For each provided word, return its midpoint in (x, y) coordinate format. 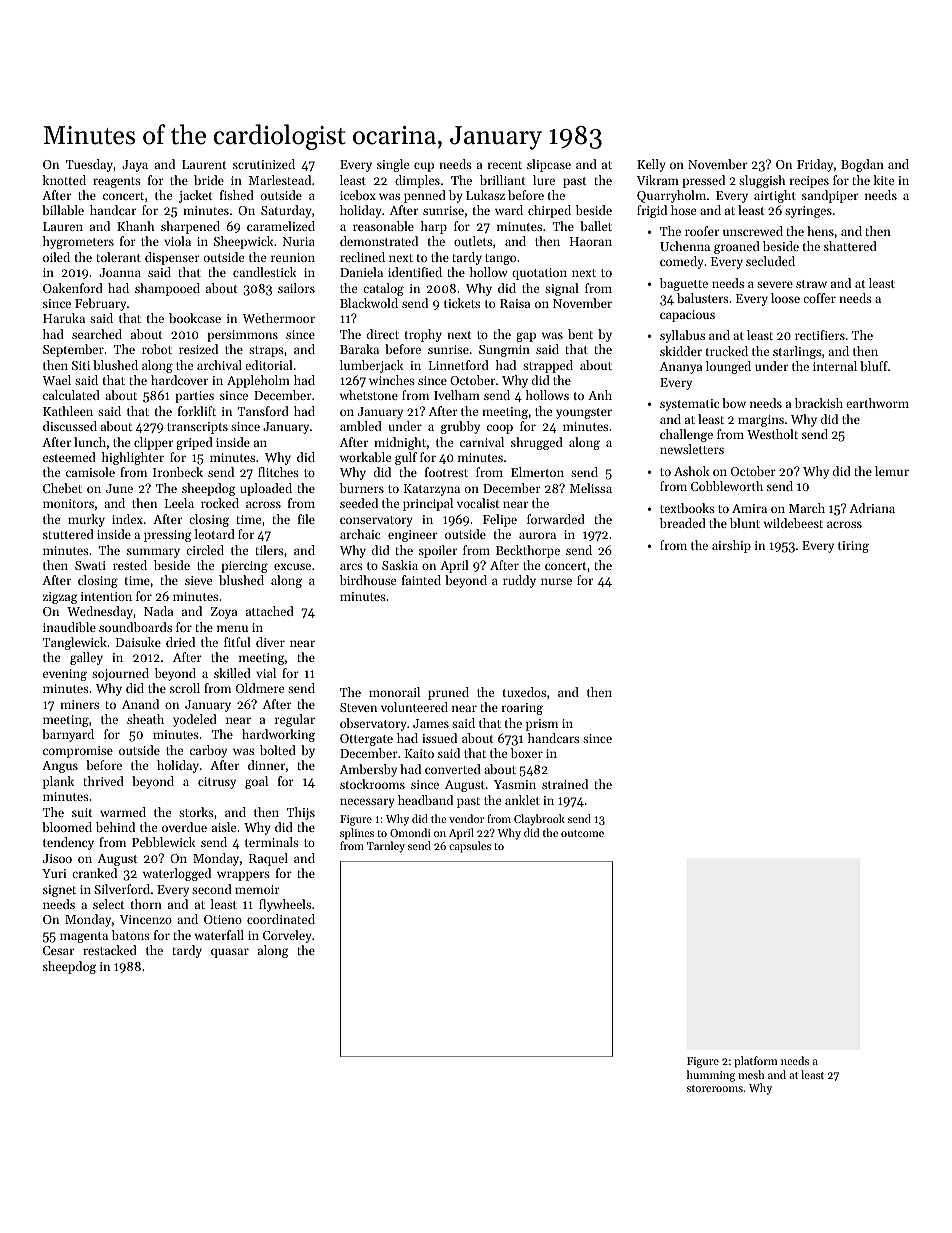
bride (209, 180)
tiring (853, 547)
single (393, 165)
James (431, 723)
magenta (84, 937)
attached (270, 611)
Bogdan (862, 165)
